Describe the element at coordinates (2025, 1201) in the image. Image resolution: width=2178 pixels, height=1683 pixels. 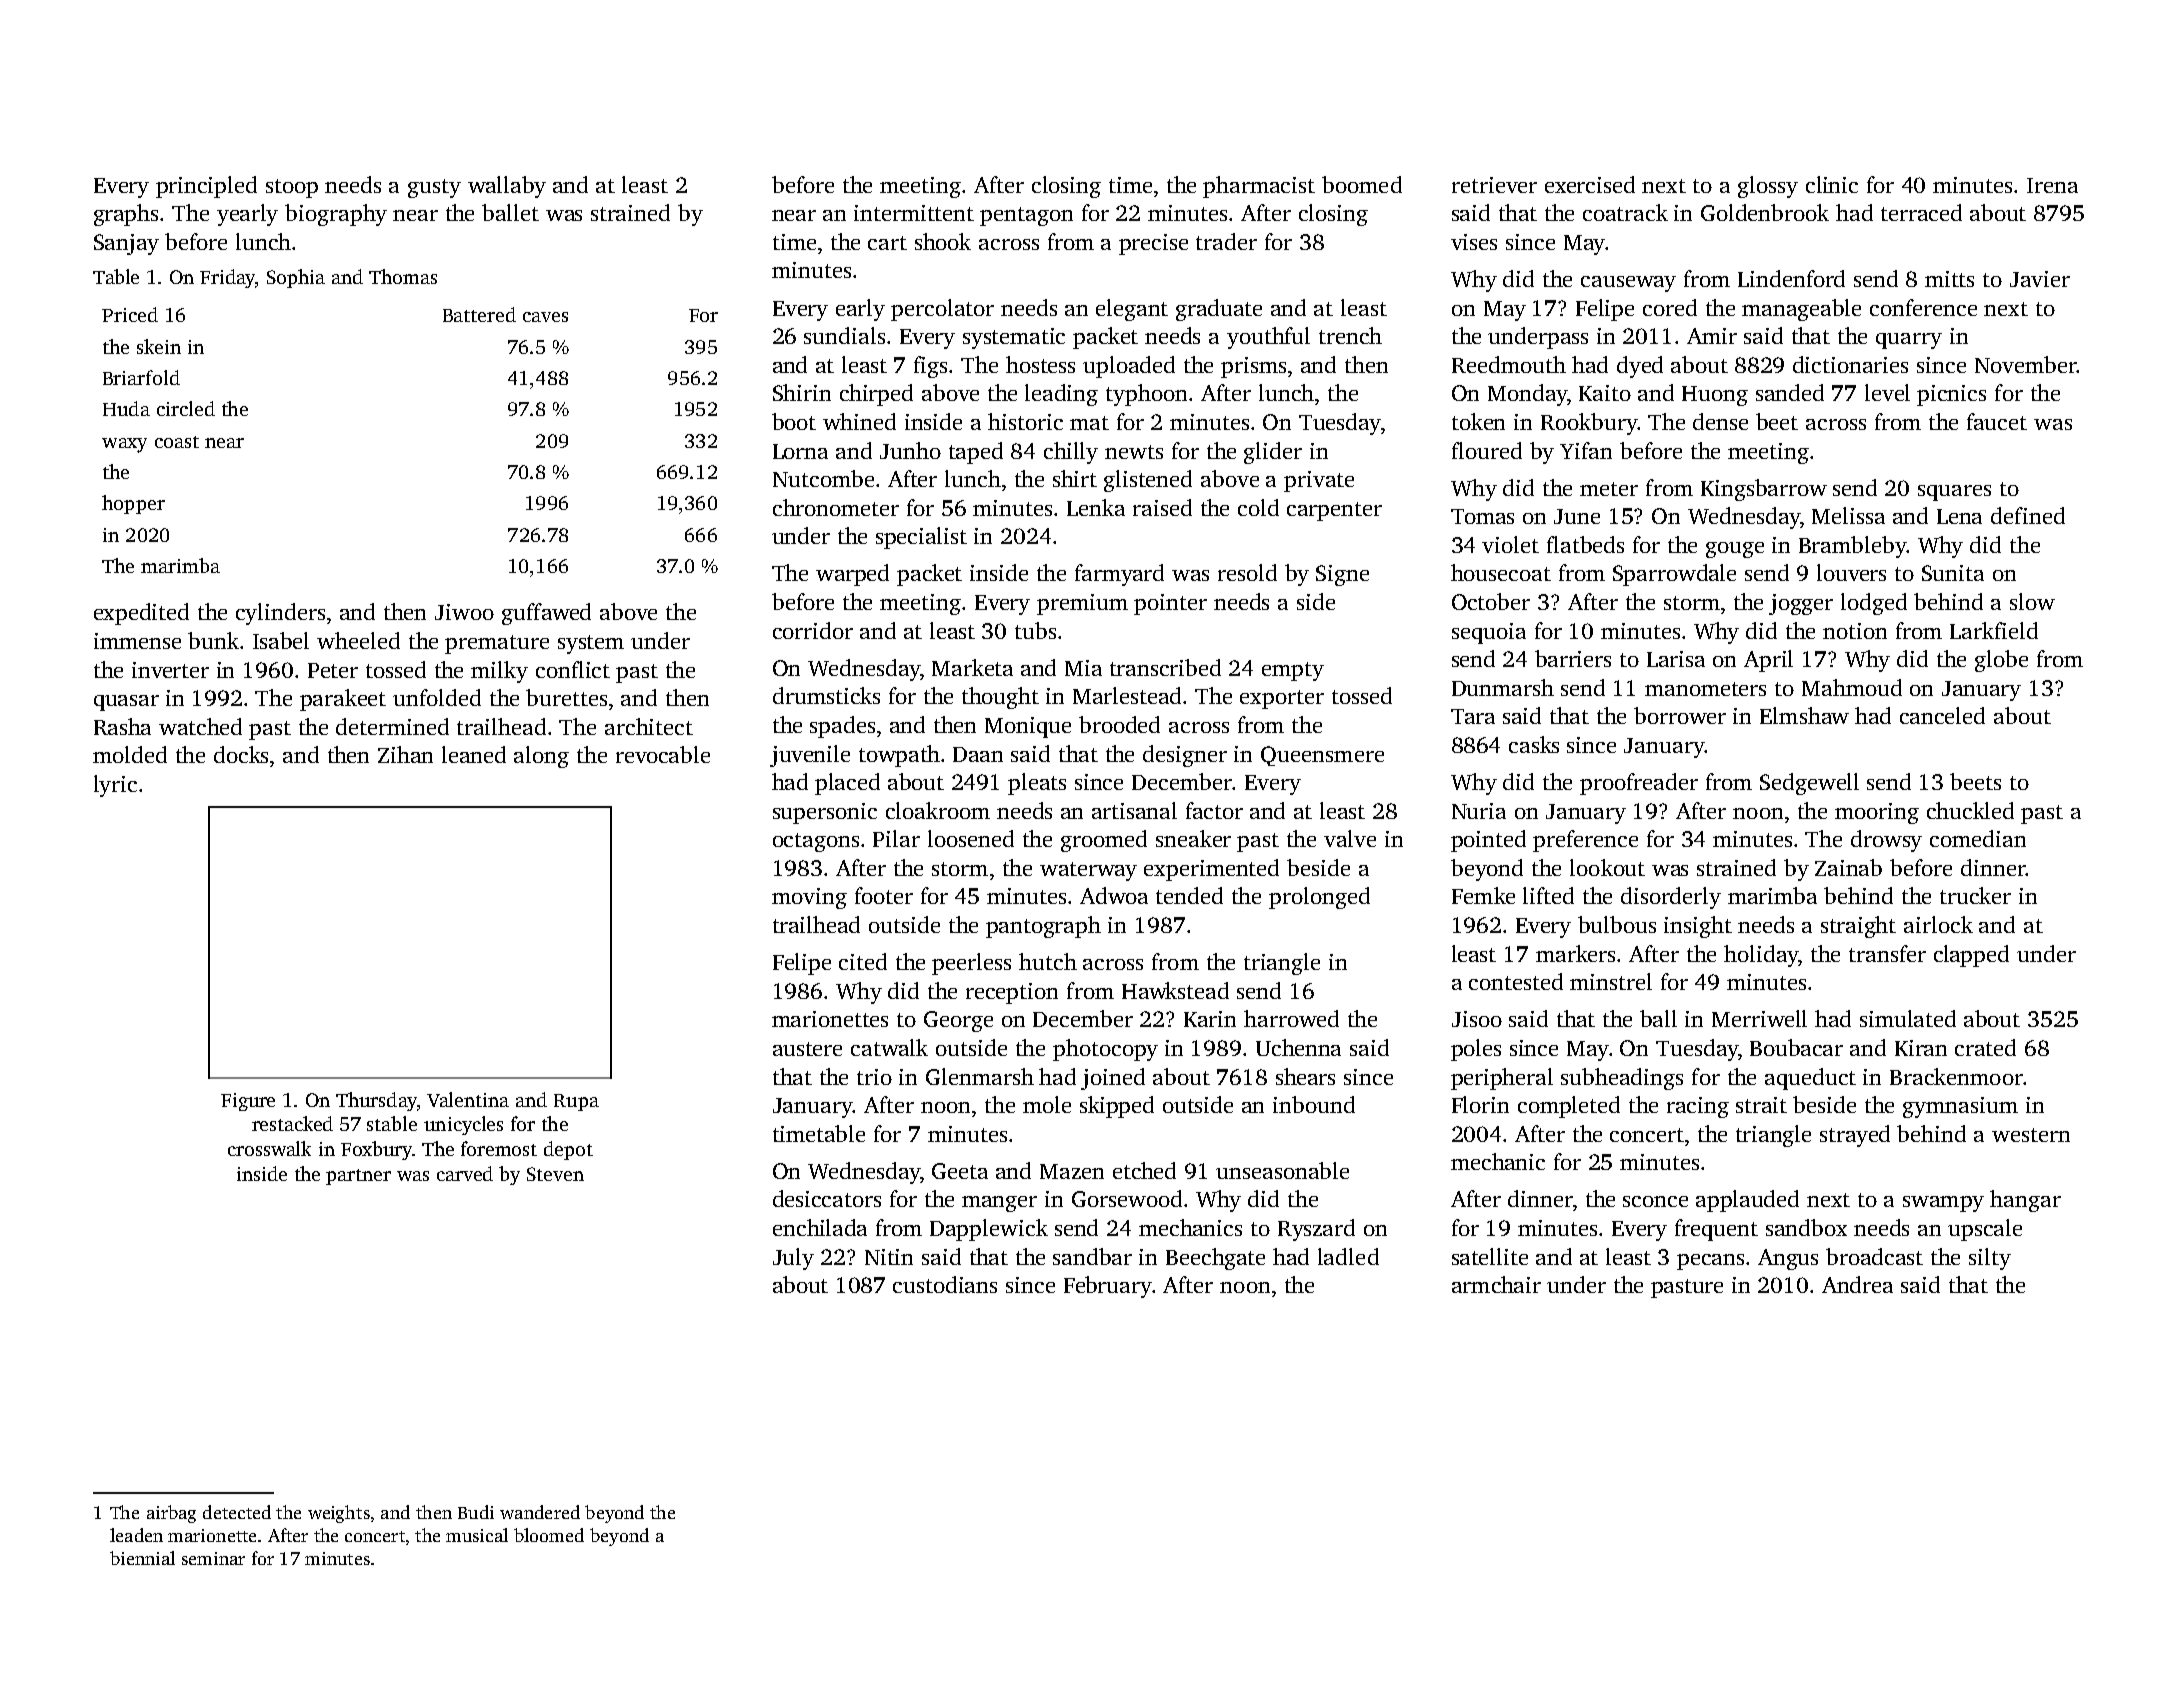
I see `hangar` at that location.
